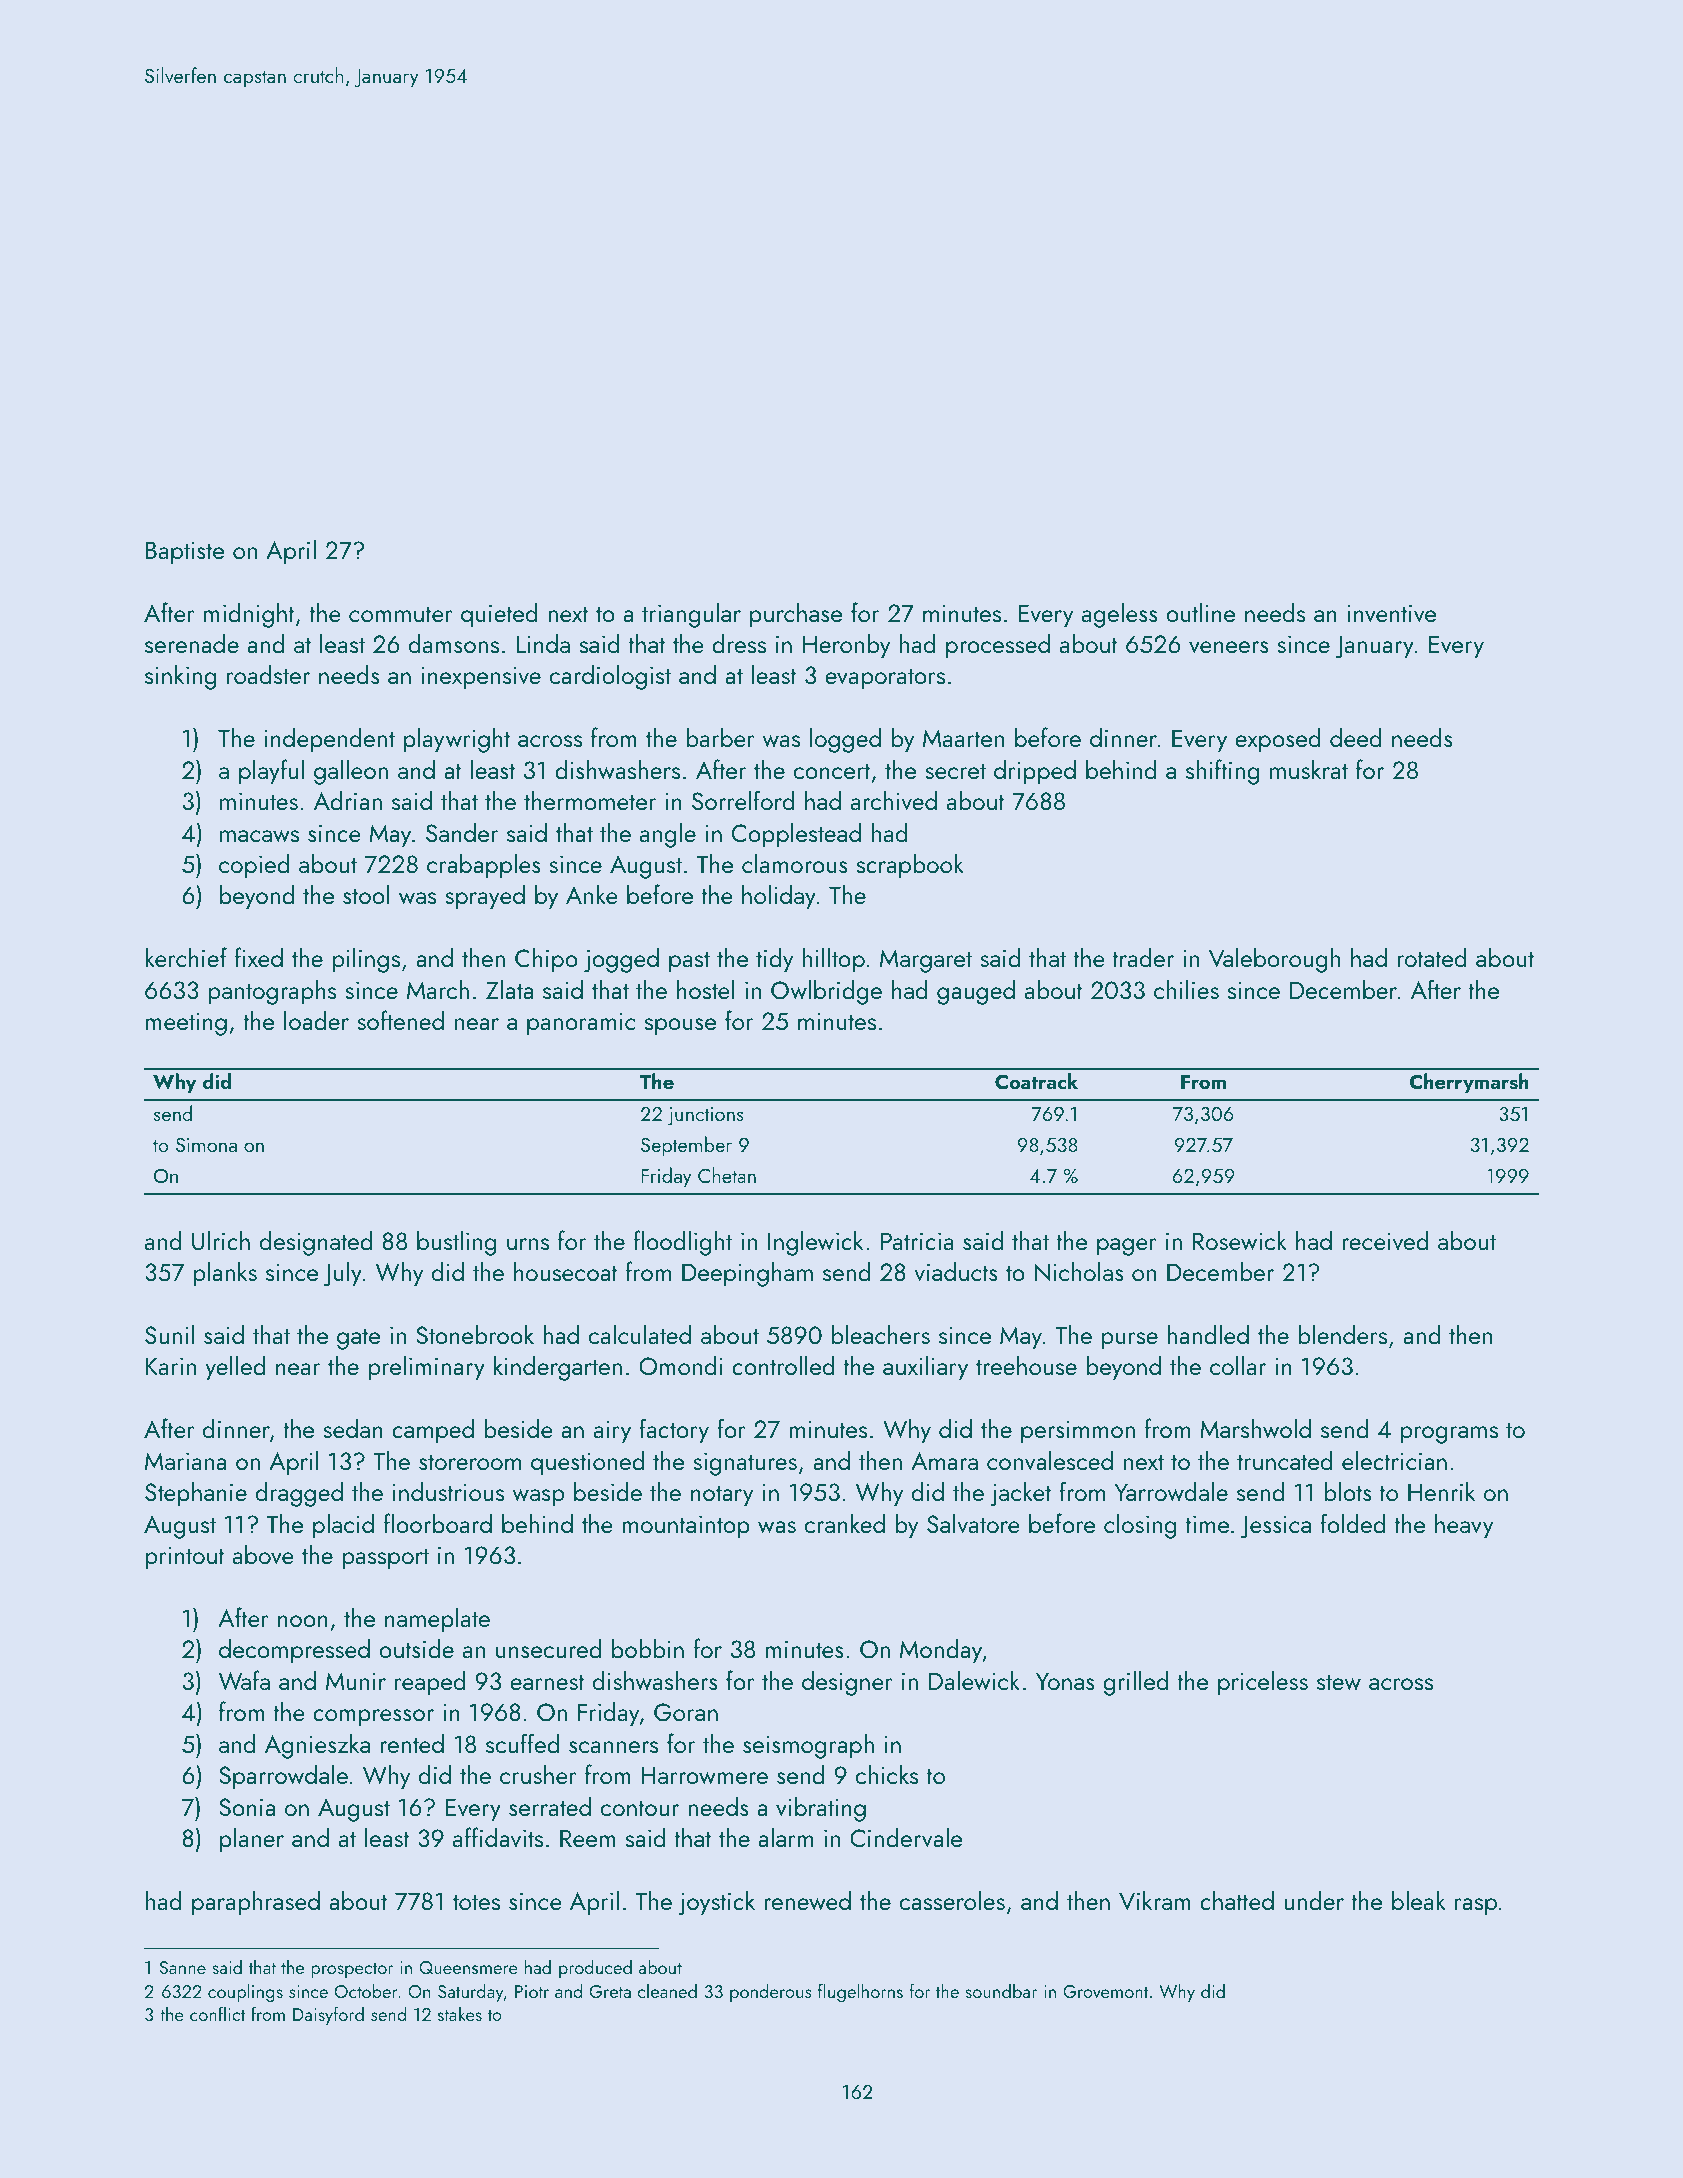 The width and height of the screenshot is (1683, 2178). Describe the element at coordinates (1105, 1991) in the screenshot. I see `Grovemont` at that location.
